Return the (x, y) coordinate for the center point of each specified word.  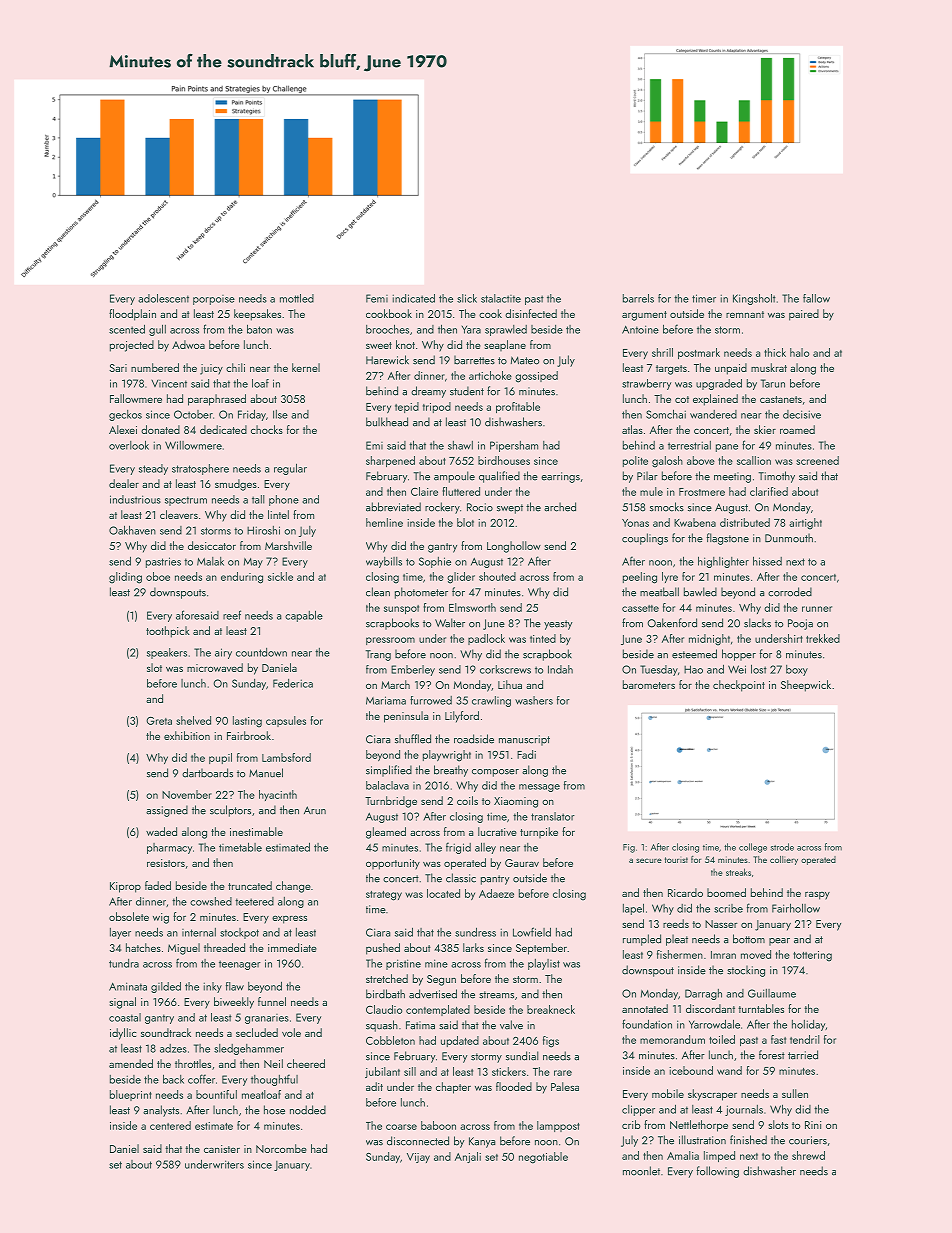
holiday (808, 1025)
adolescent (163, 298)
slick (467, 298)
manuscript (524, 740)
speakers (167, 653)
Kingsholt (754, 299)
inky (213, 987)
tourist (676, 860)
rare (563, 1073)
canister (222, 1149)
